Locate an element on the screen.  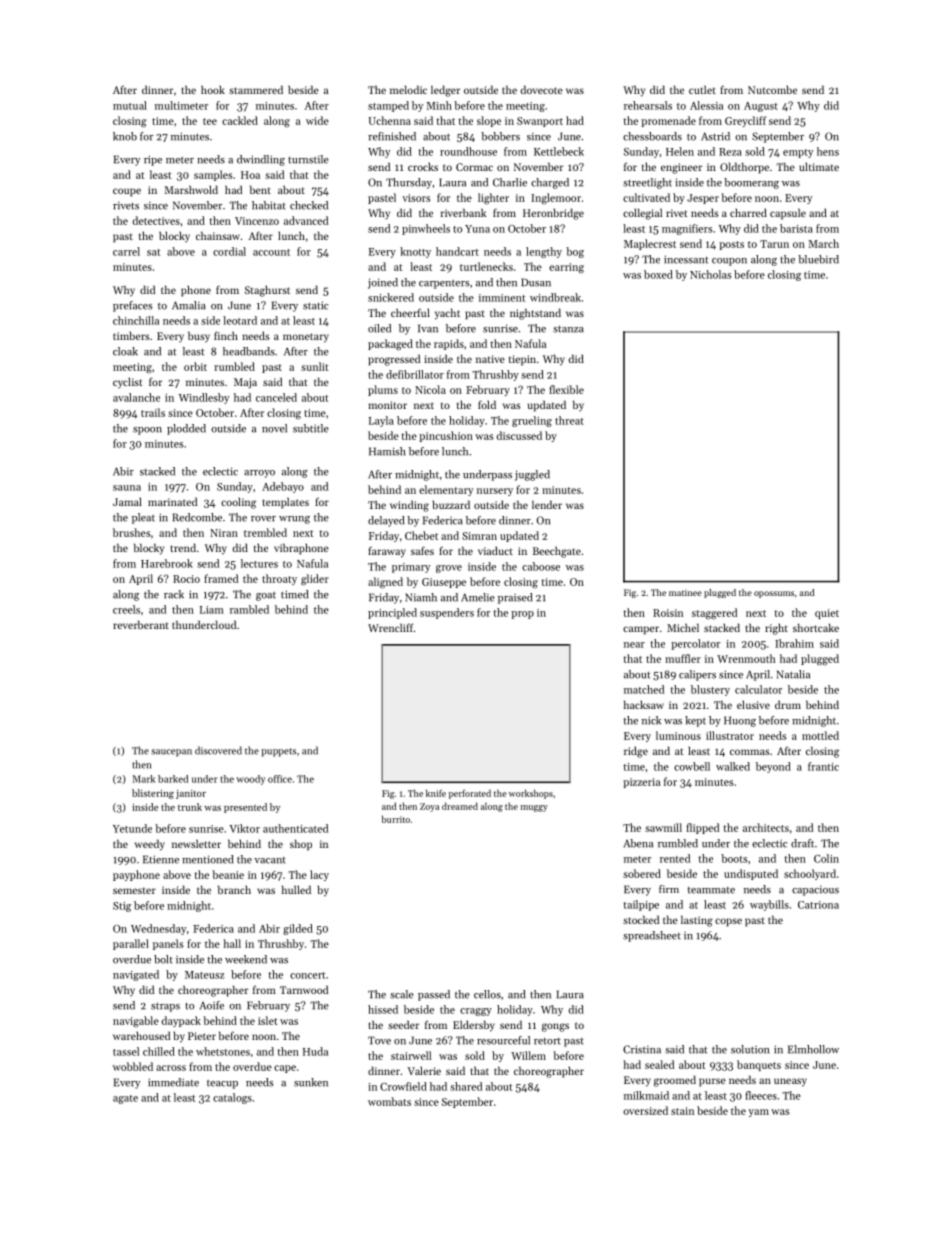
melodic is located at coordinates (408, 89).
